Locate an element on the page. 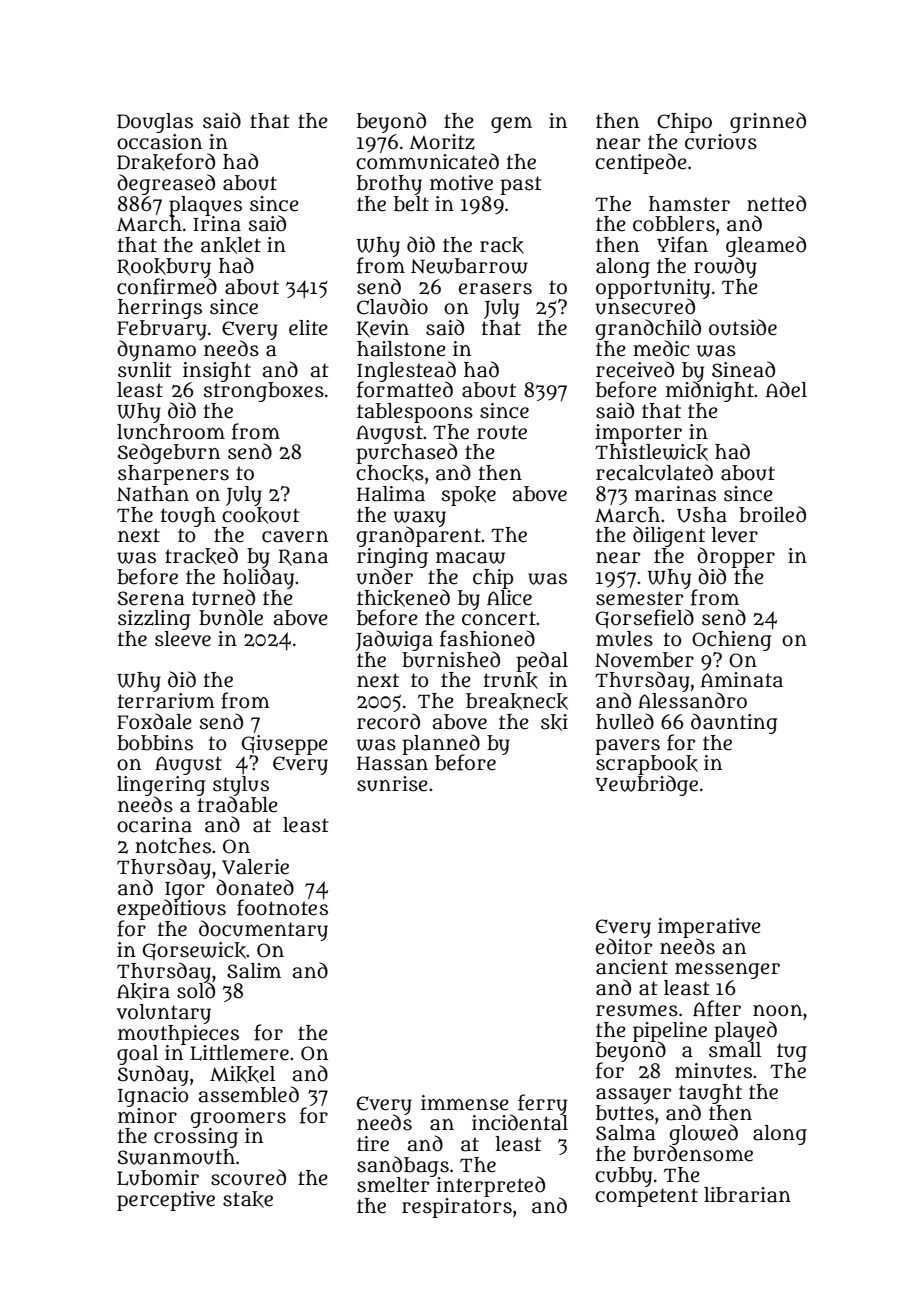  grinned is located at coordinates (768, 122).
